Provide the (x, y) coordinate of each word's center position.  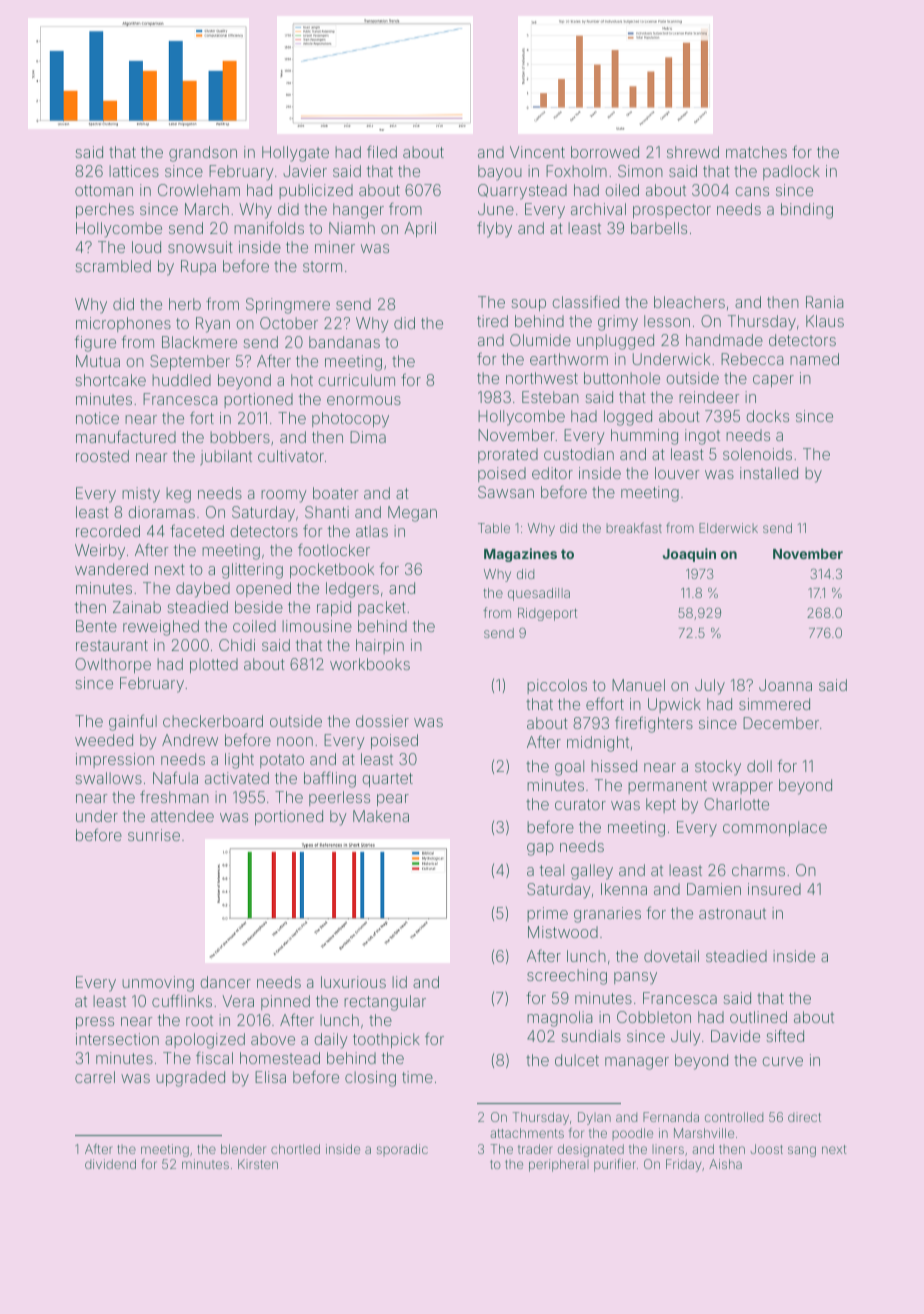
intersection (117, 1039)
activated (237, 778)
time (417, 1077)
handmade (724, 340)
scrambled (113, 266)
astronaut (732, 913)
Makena (381, 816)
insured (774, 889)
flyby (494, 229)
